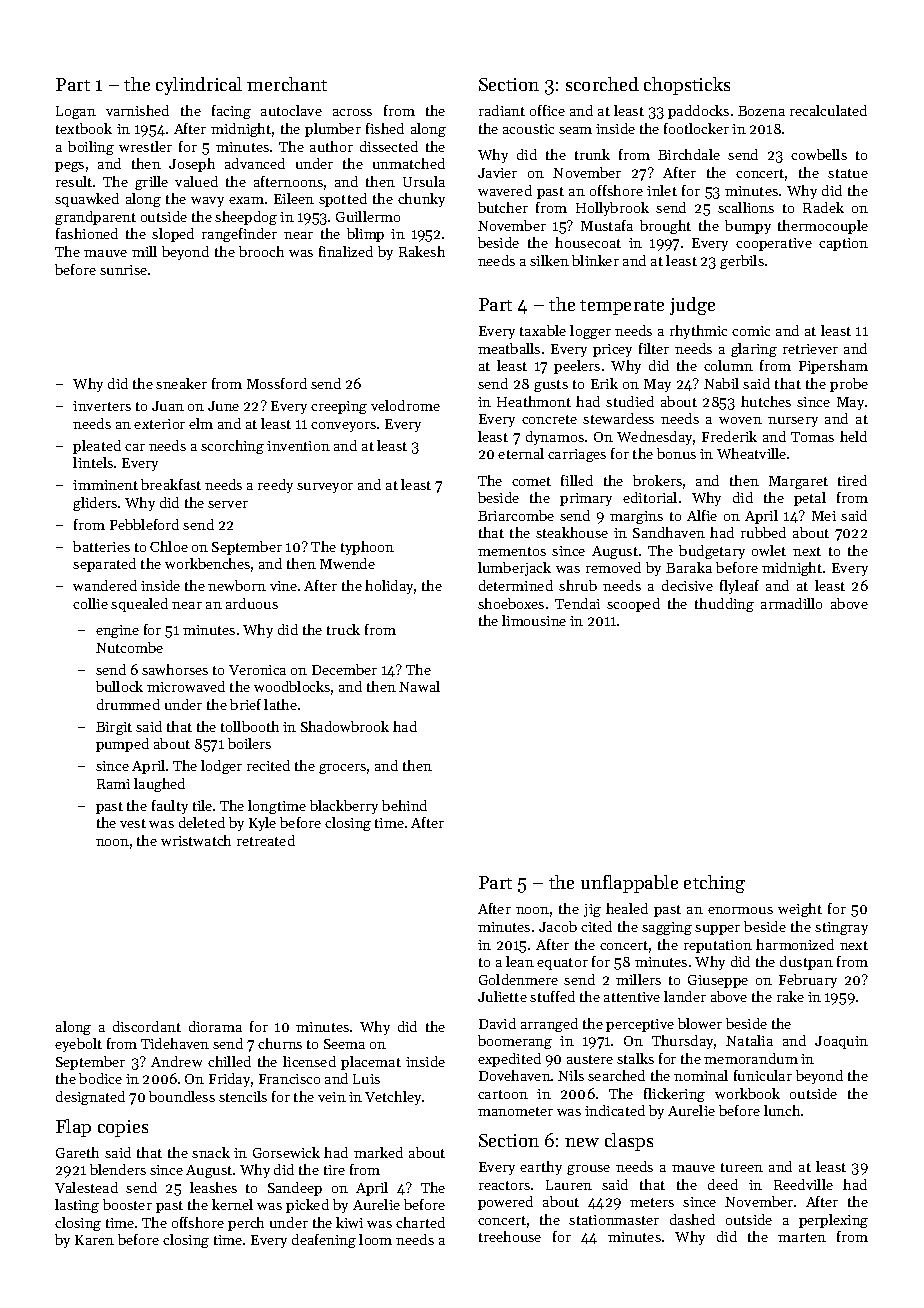 Image resolution: width=924 pixels, height=1308 pixels. Describe the element at coordinates (405, 405) in the screenshot. I see `velodrome` at that location.
